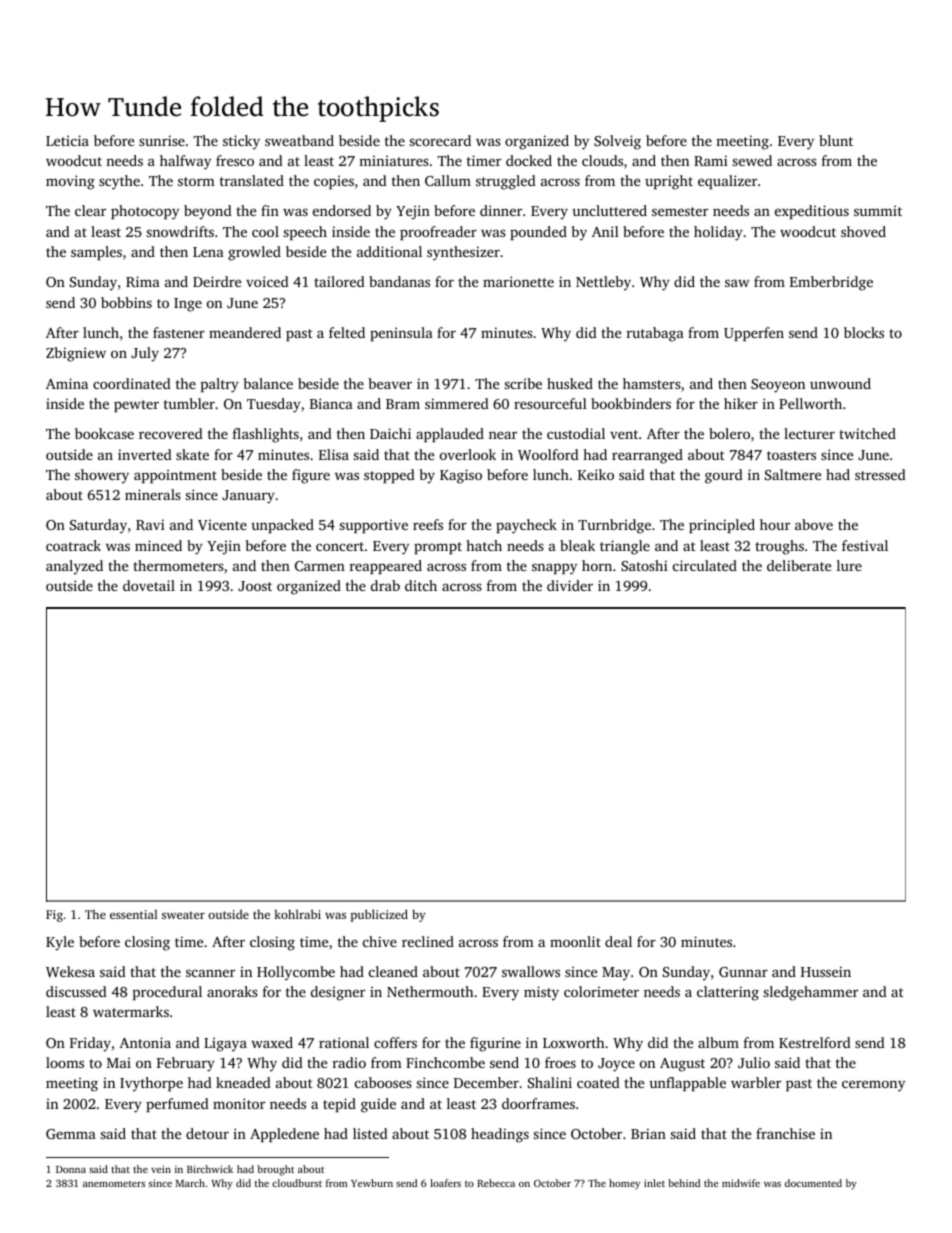 The width and height of the screenshot is (952, 1233). Describe the element at coordinates (743, 972) in the screenshot. I see `Gunnar` at that location.
